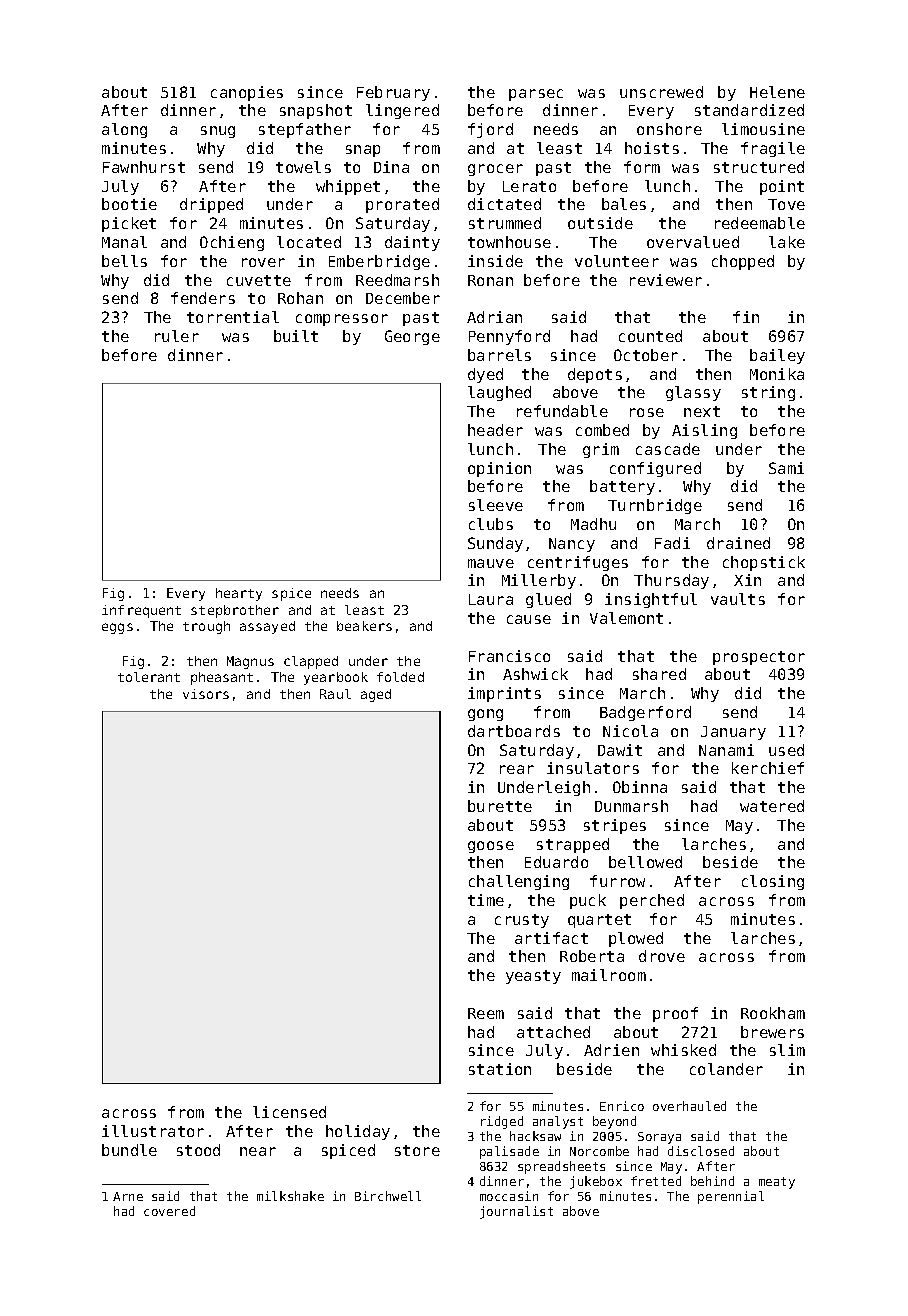  What do you see at coordinates (335, 694) in the screenshot?
I see `Raul` at bounding box center [335, 694].
